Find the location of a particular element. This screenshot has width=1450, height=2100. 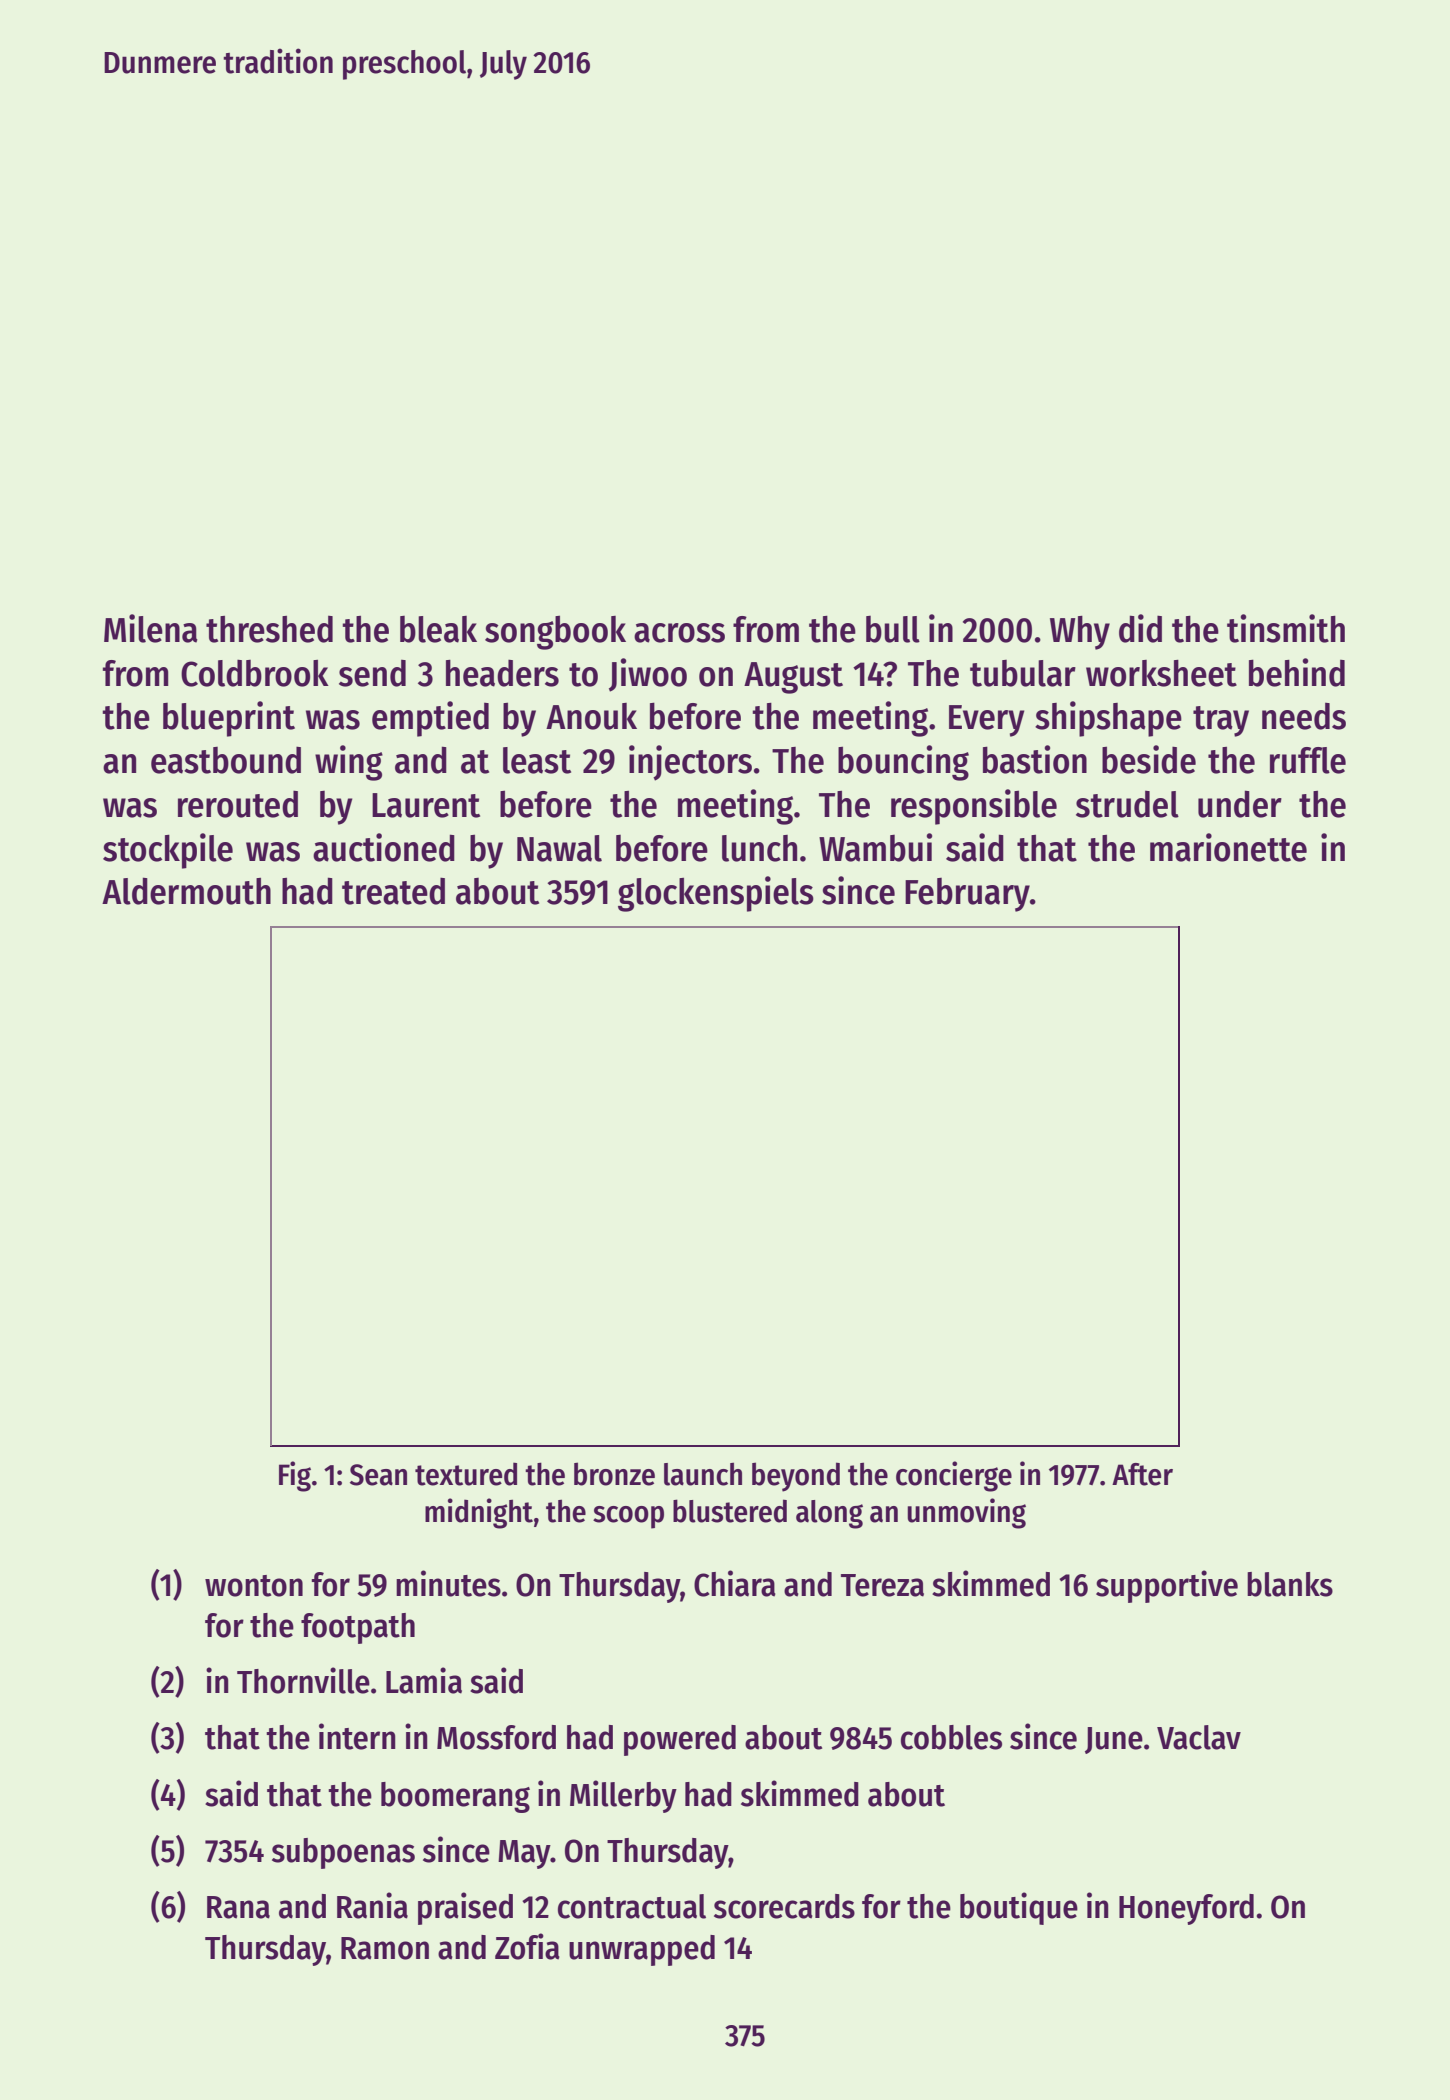

Sean is located at coordinates (378, 1475).
